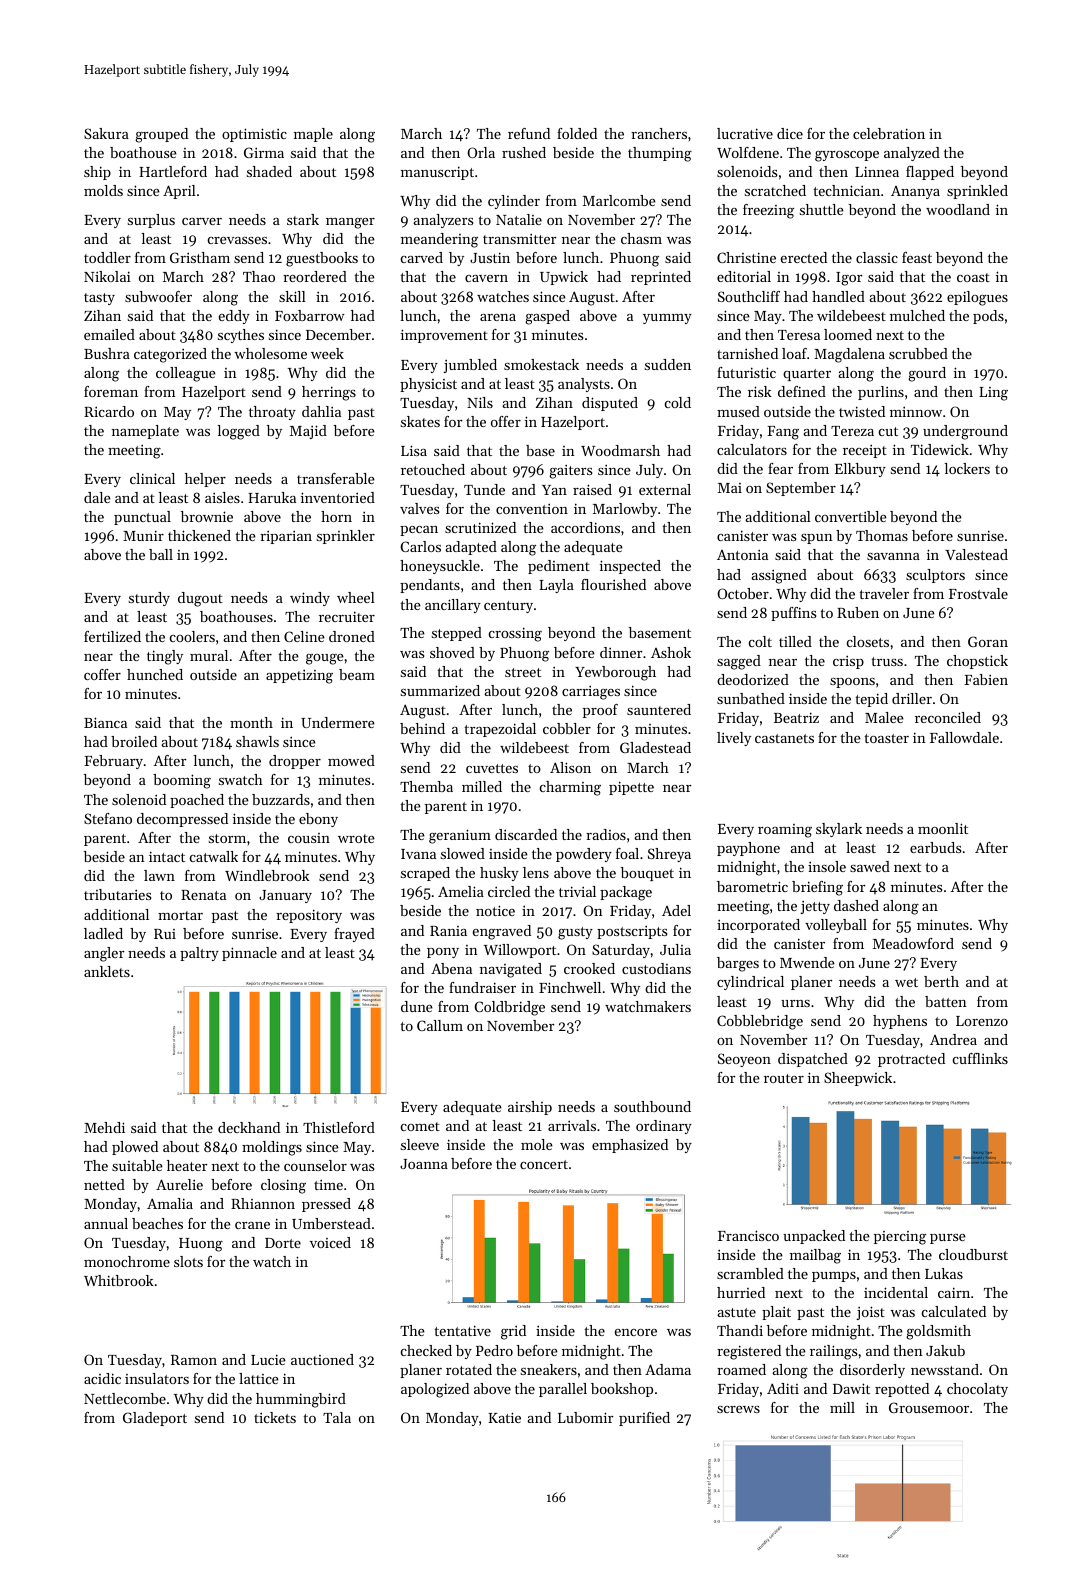  Describe the element at coordinates (734, 739) in the image. I see `lively` at that location.
